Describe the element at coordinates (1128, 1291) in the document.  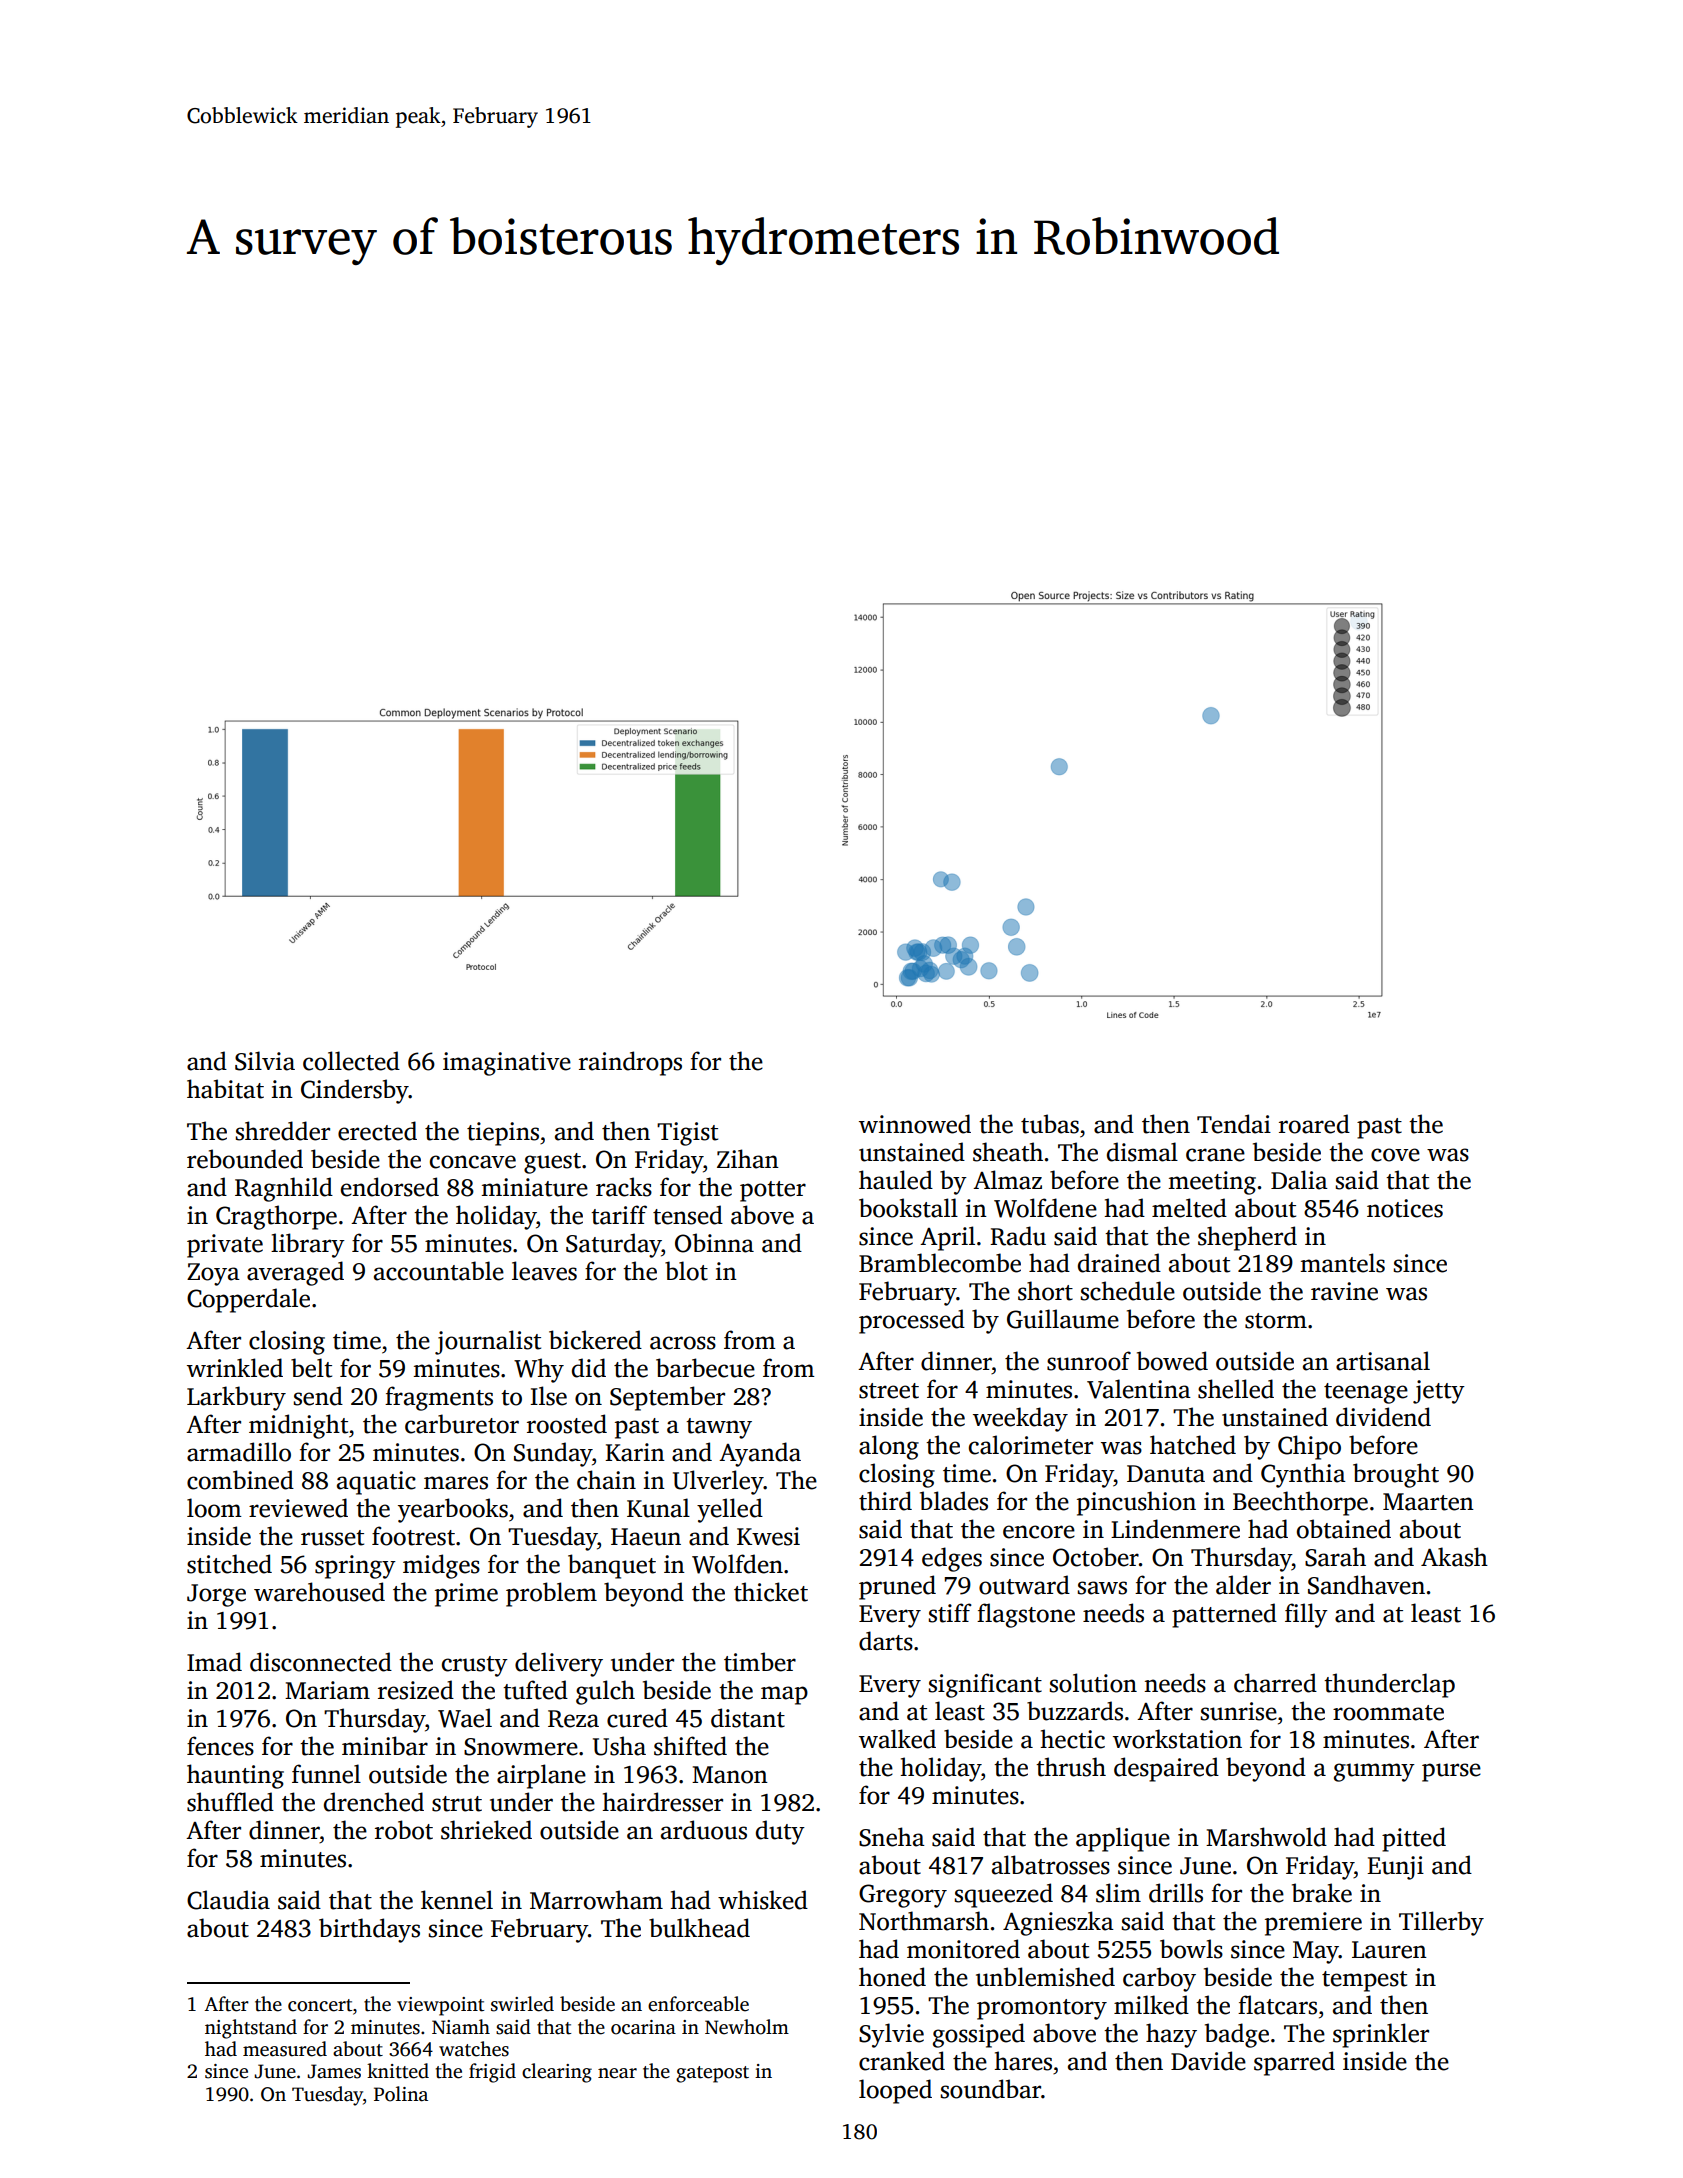
I see `schedule` at that location.
